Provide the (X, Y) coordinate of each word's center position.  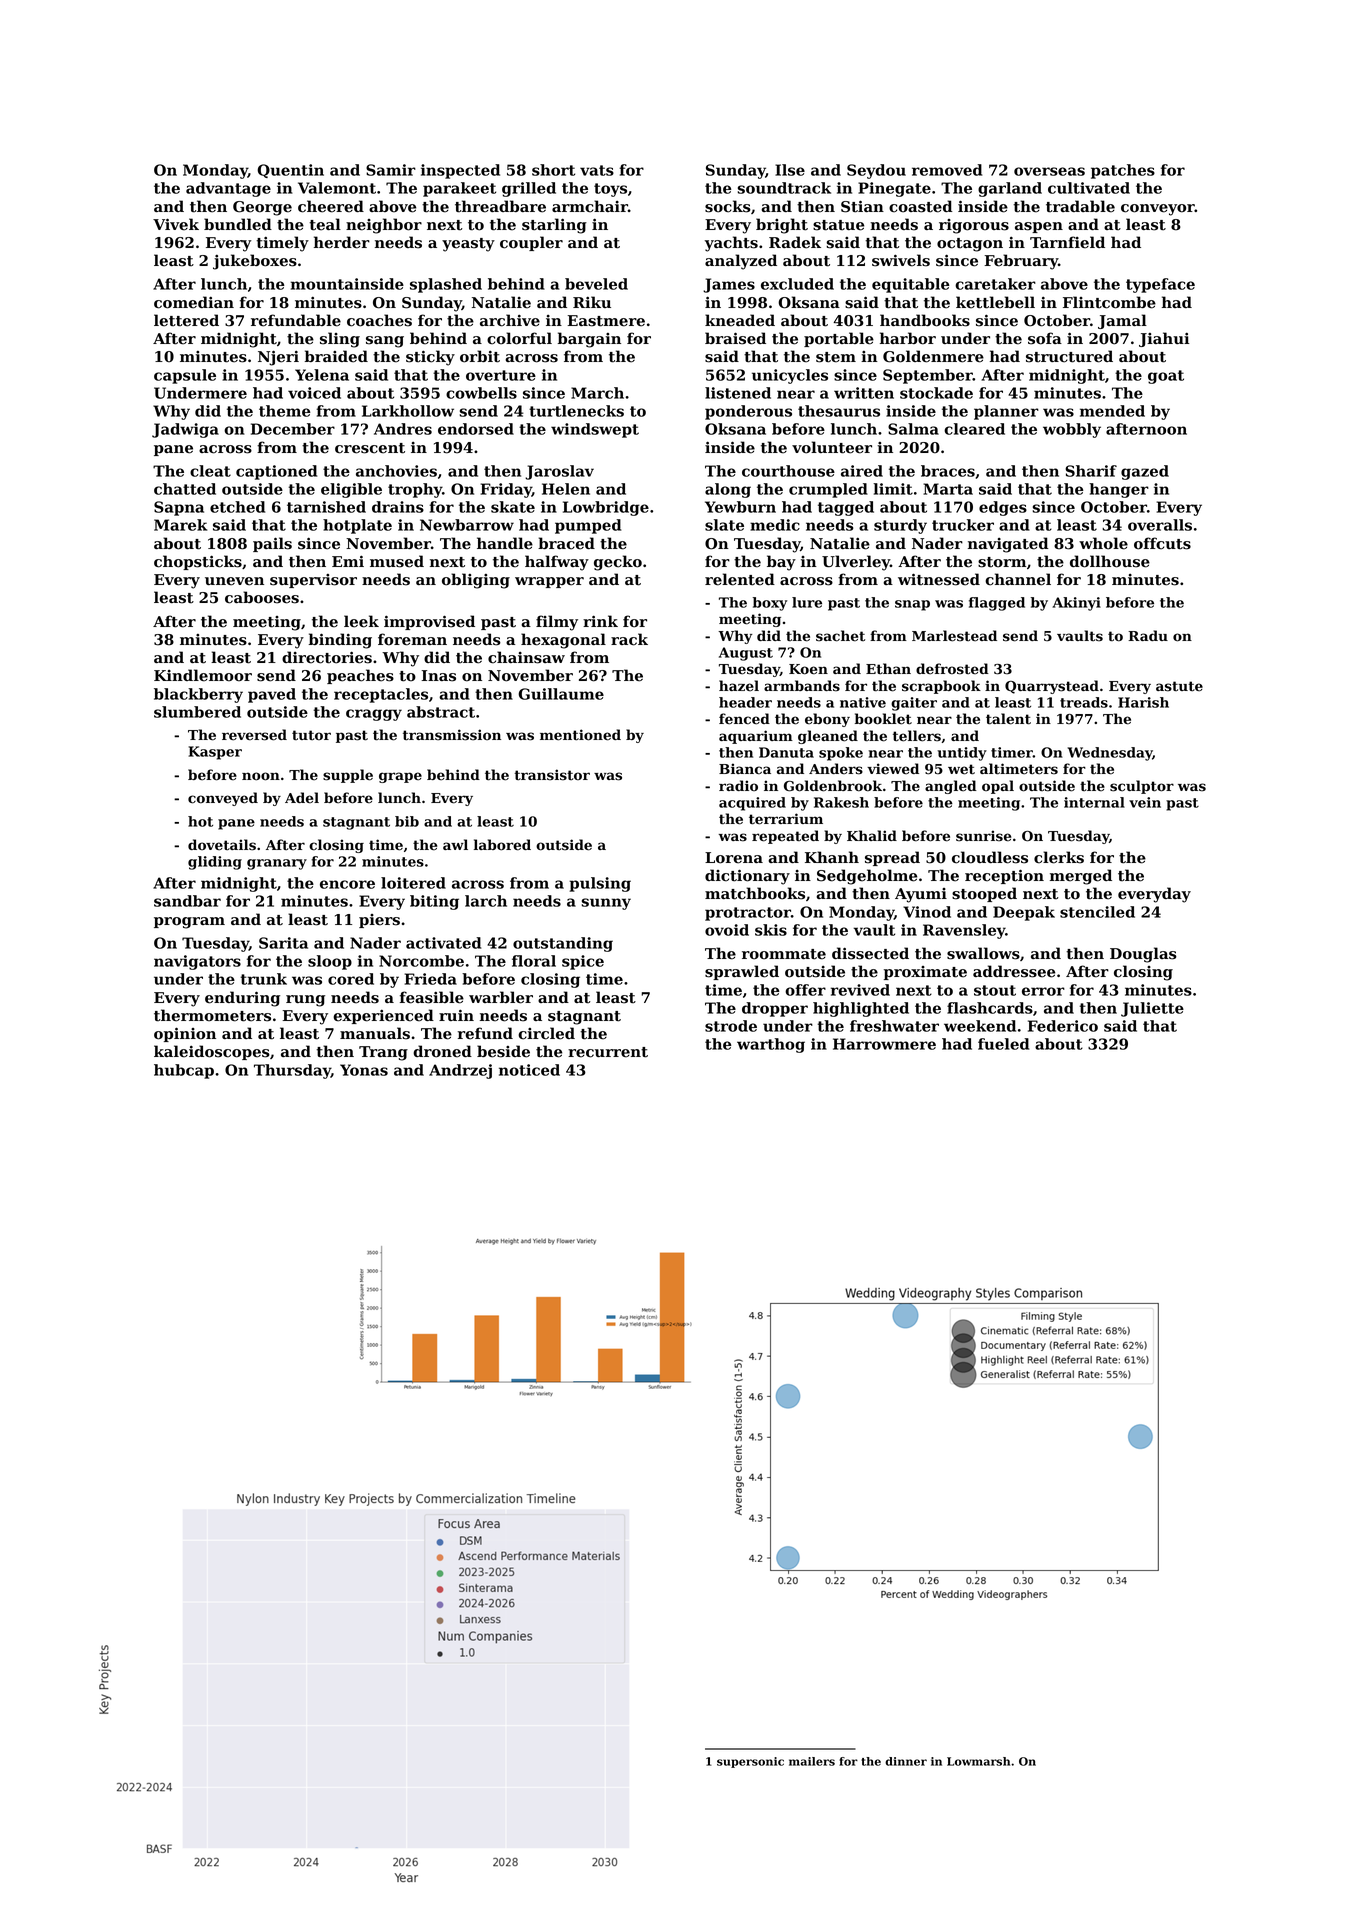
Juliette (1152, 1009)
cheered (331, 206)
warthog (771, 1045)
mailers (812, 1761)
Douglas (1143, 955)
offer (805, 990)
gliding (215, 863)
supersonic (750, 1762)
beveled (596, 284)
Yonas (364, 1070)
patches (1123, 171)
